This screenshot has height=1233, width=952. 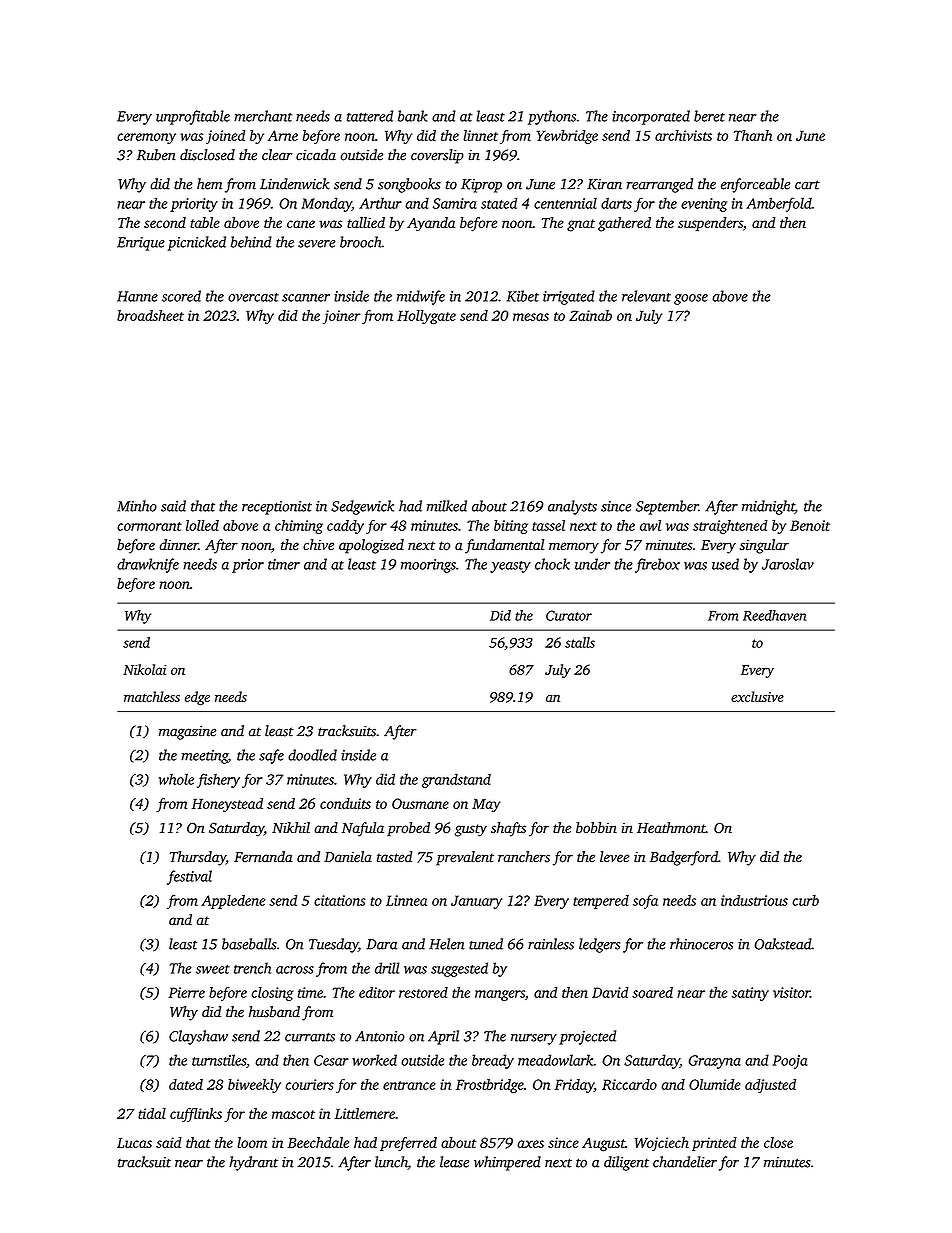 What do you see at coordinates (486, 805) in the screenshot?
I see `May` at bounding box center [486, 805].
